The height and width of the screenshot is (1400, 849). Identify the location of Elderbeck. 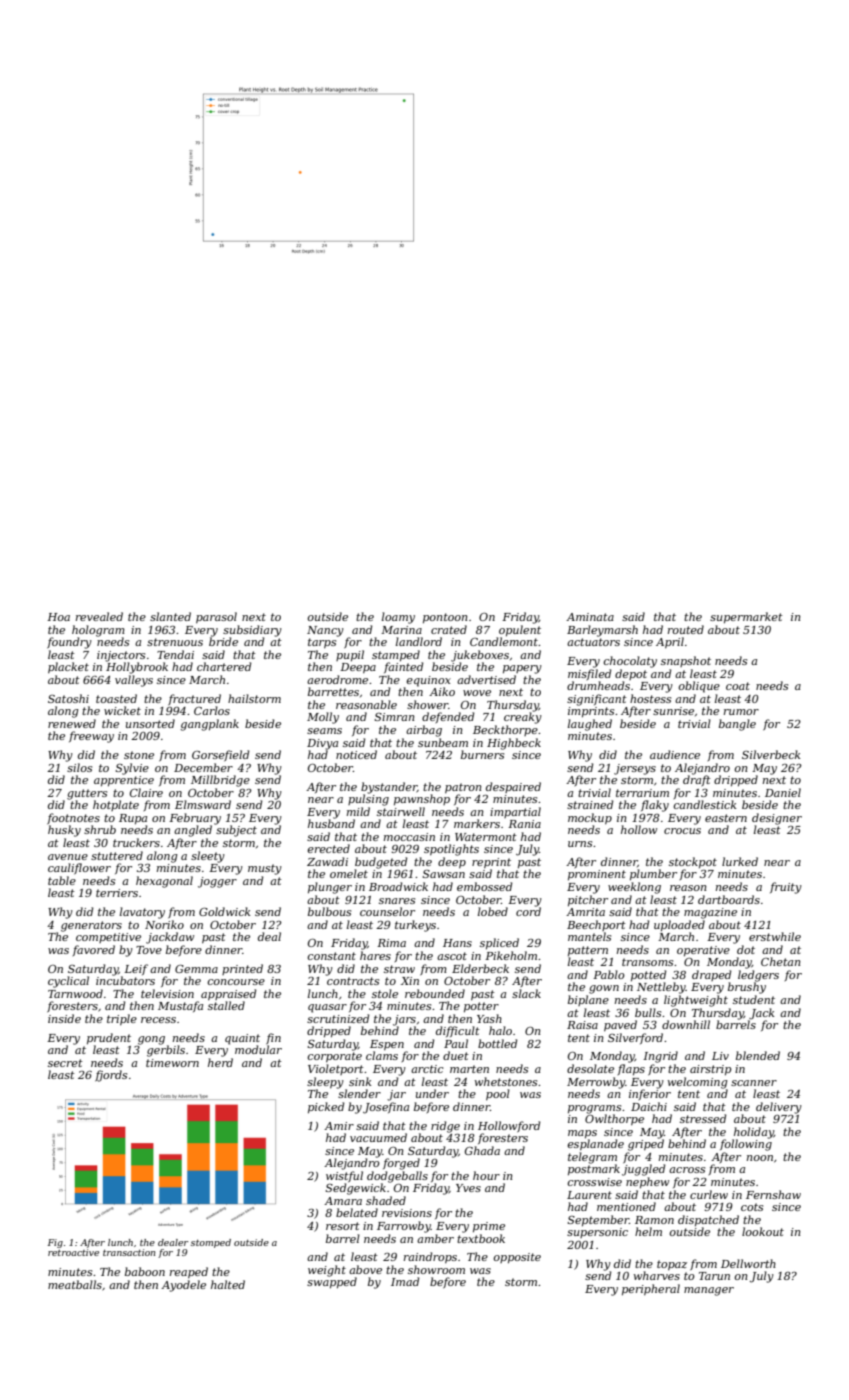
(480, 968).
